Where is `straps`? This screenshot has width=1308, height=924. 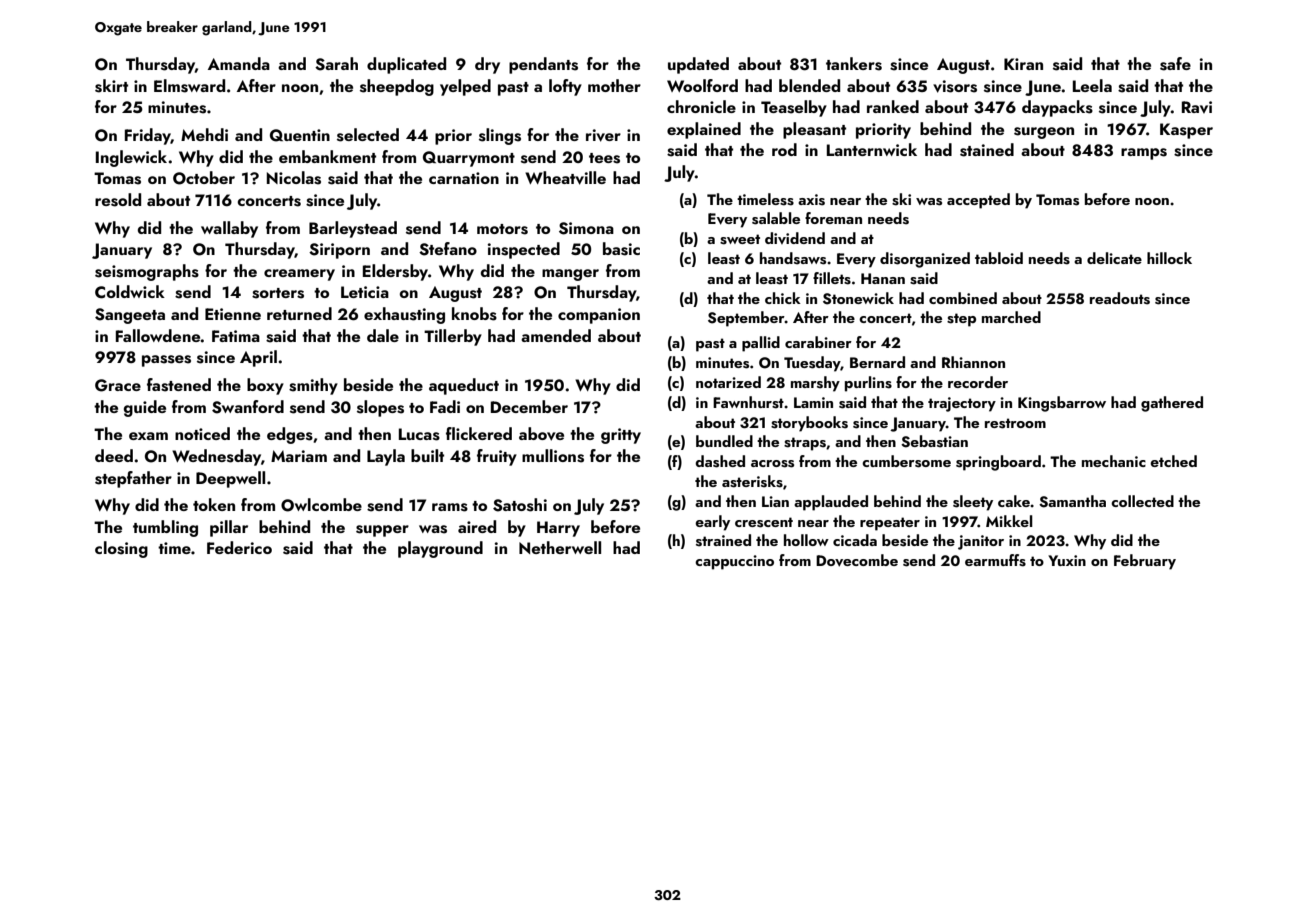 straps is located at coordinates (805, 444).
